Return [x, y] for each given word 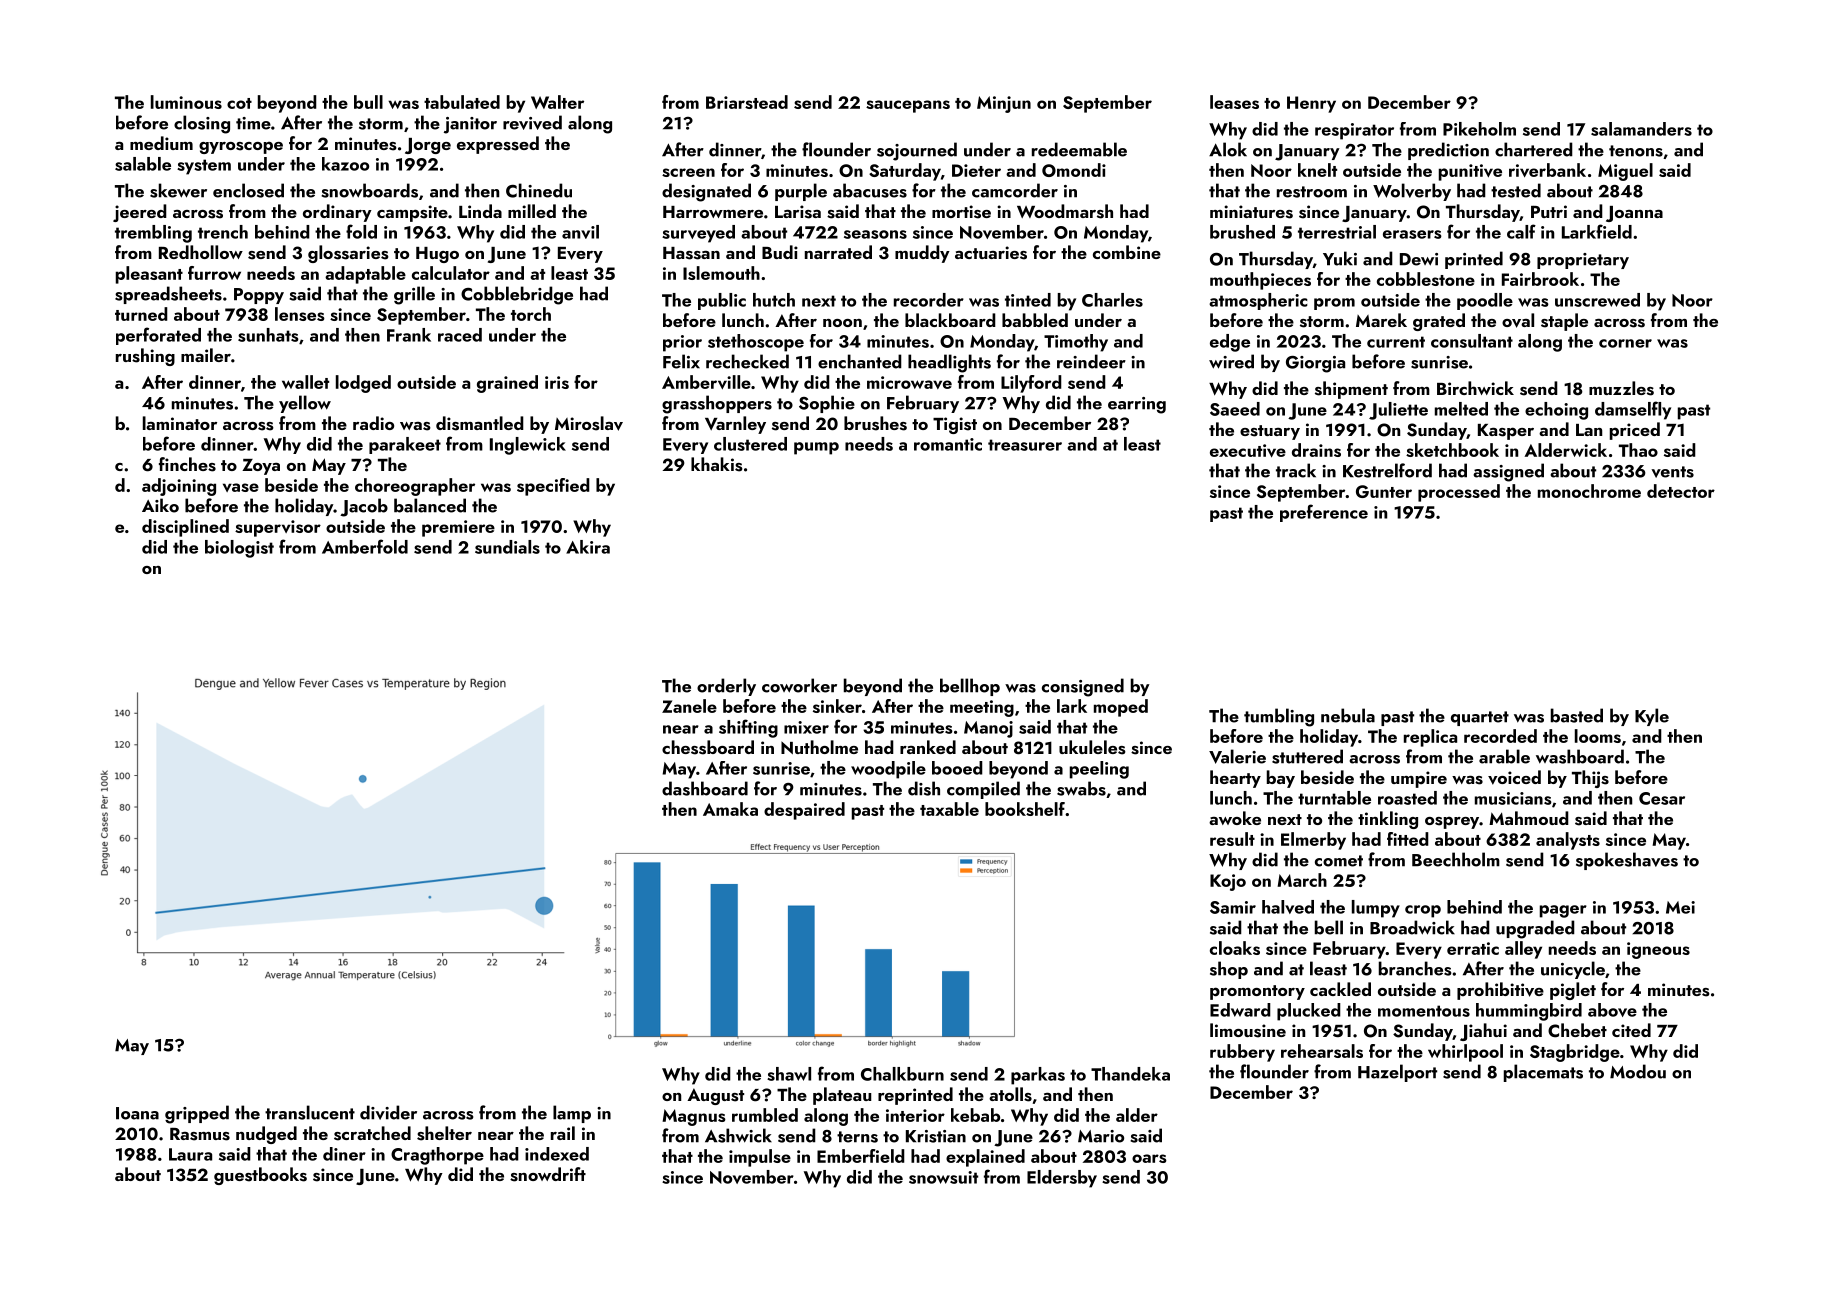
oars [1149, 1158]
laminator [180, 423]
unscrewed [1597, 300]
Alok [1228, 149]
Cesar [1662, 798]
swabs [1081, 788]
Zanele [689, 706]
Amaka [730, 809]
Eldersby [1062, 1179]
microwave [909, 382]
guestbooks [260, 1176]
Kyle [1652, 717]
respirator [1354, 131]
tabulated [462, 102]
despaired [804, 811]
